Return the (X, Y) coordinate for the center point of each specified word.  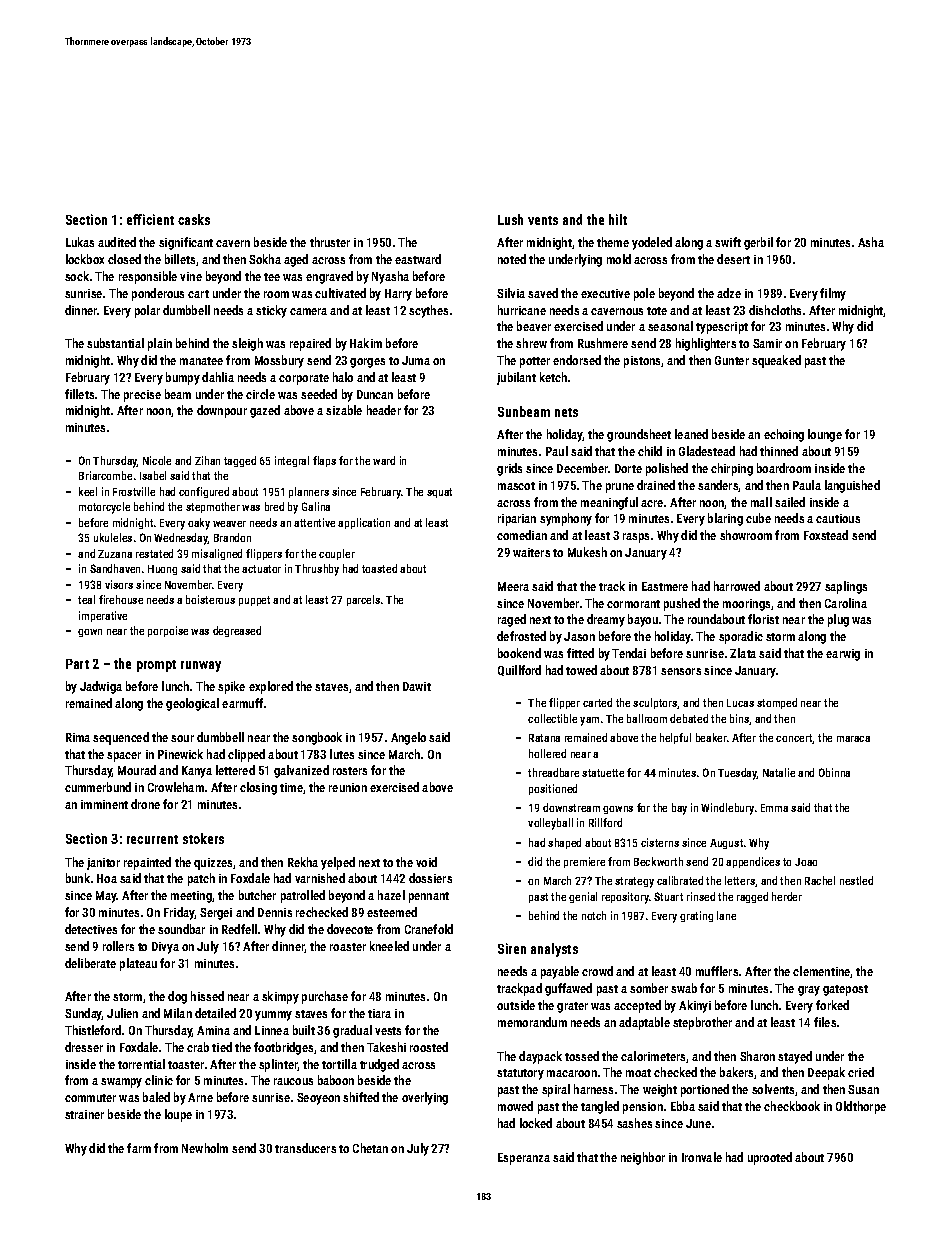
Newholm (205, 1148)
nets (566, 412)
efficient (150, 219)
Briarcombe (105, 475)
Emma (774, 808)
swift (728, 242)
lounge (825, 435)
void (426, 862)
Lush (510, 219)
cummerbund (98, 787)
